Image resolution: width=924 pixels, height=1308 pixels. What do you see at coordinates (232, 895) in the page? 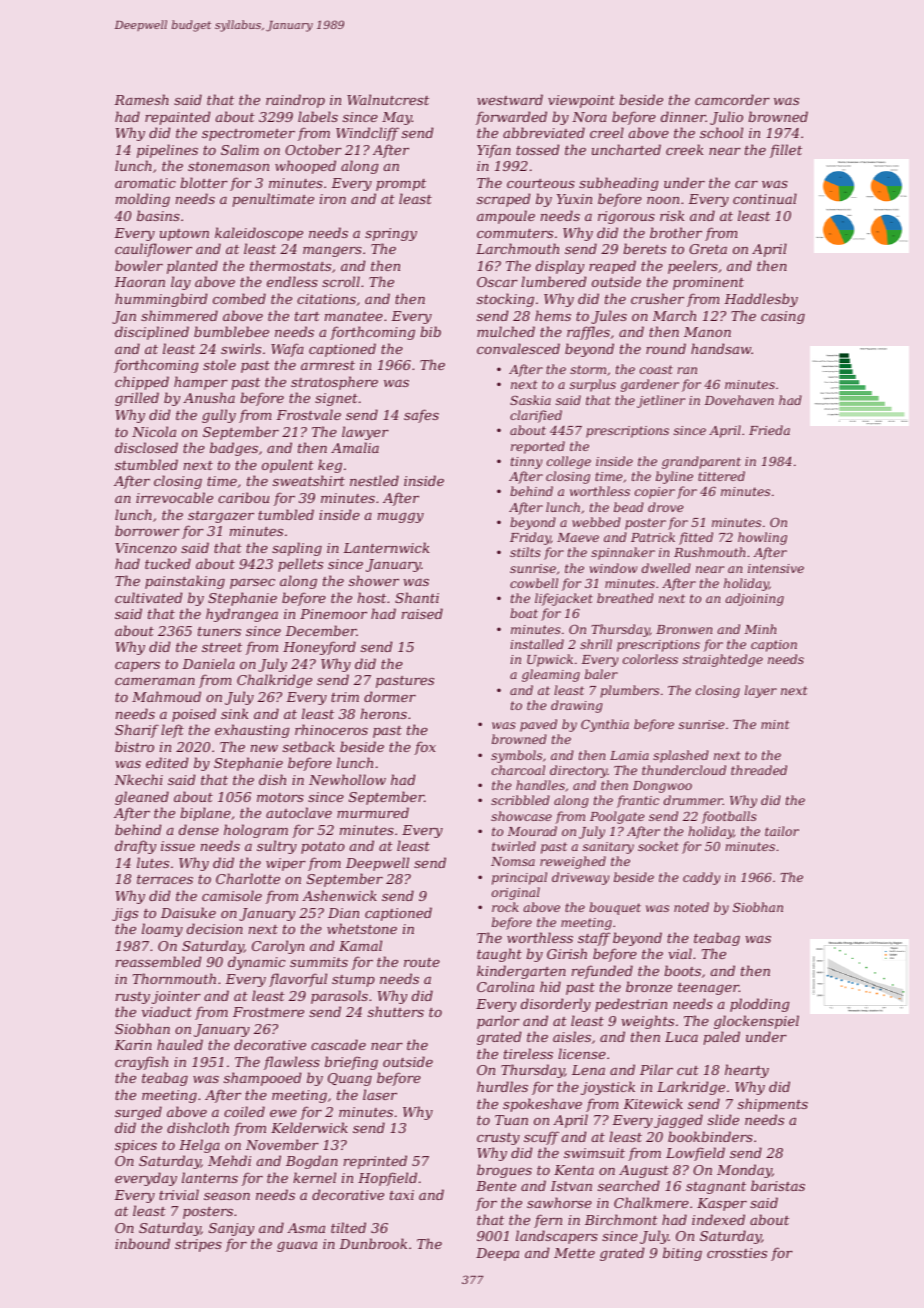
I see `camisole` at bounding box center [232, 895].
